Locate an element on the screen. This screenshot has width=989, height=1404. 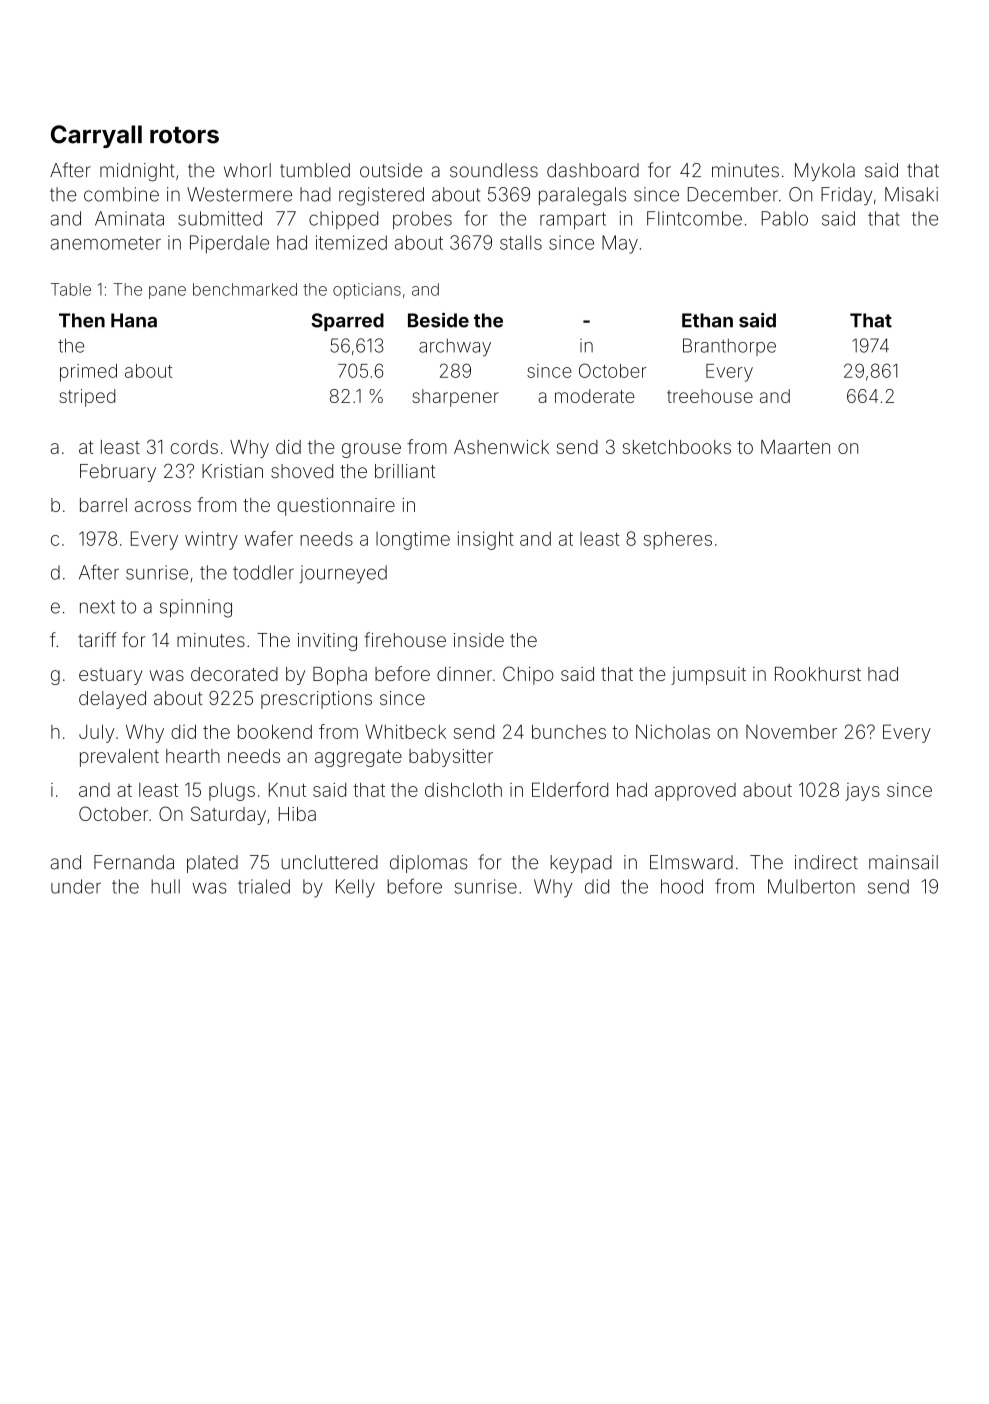
spheres is located at coordinates (677, 540).
